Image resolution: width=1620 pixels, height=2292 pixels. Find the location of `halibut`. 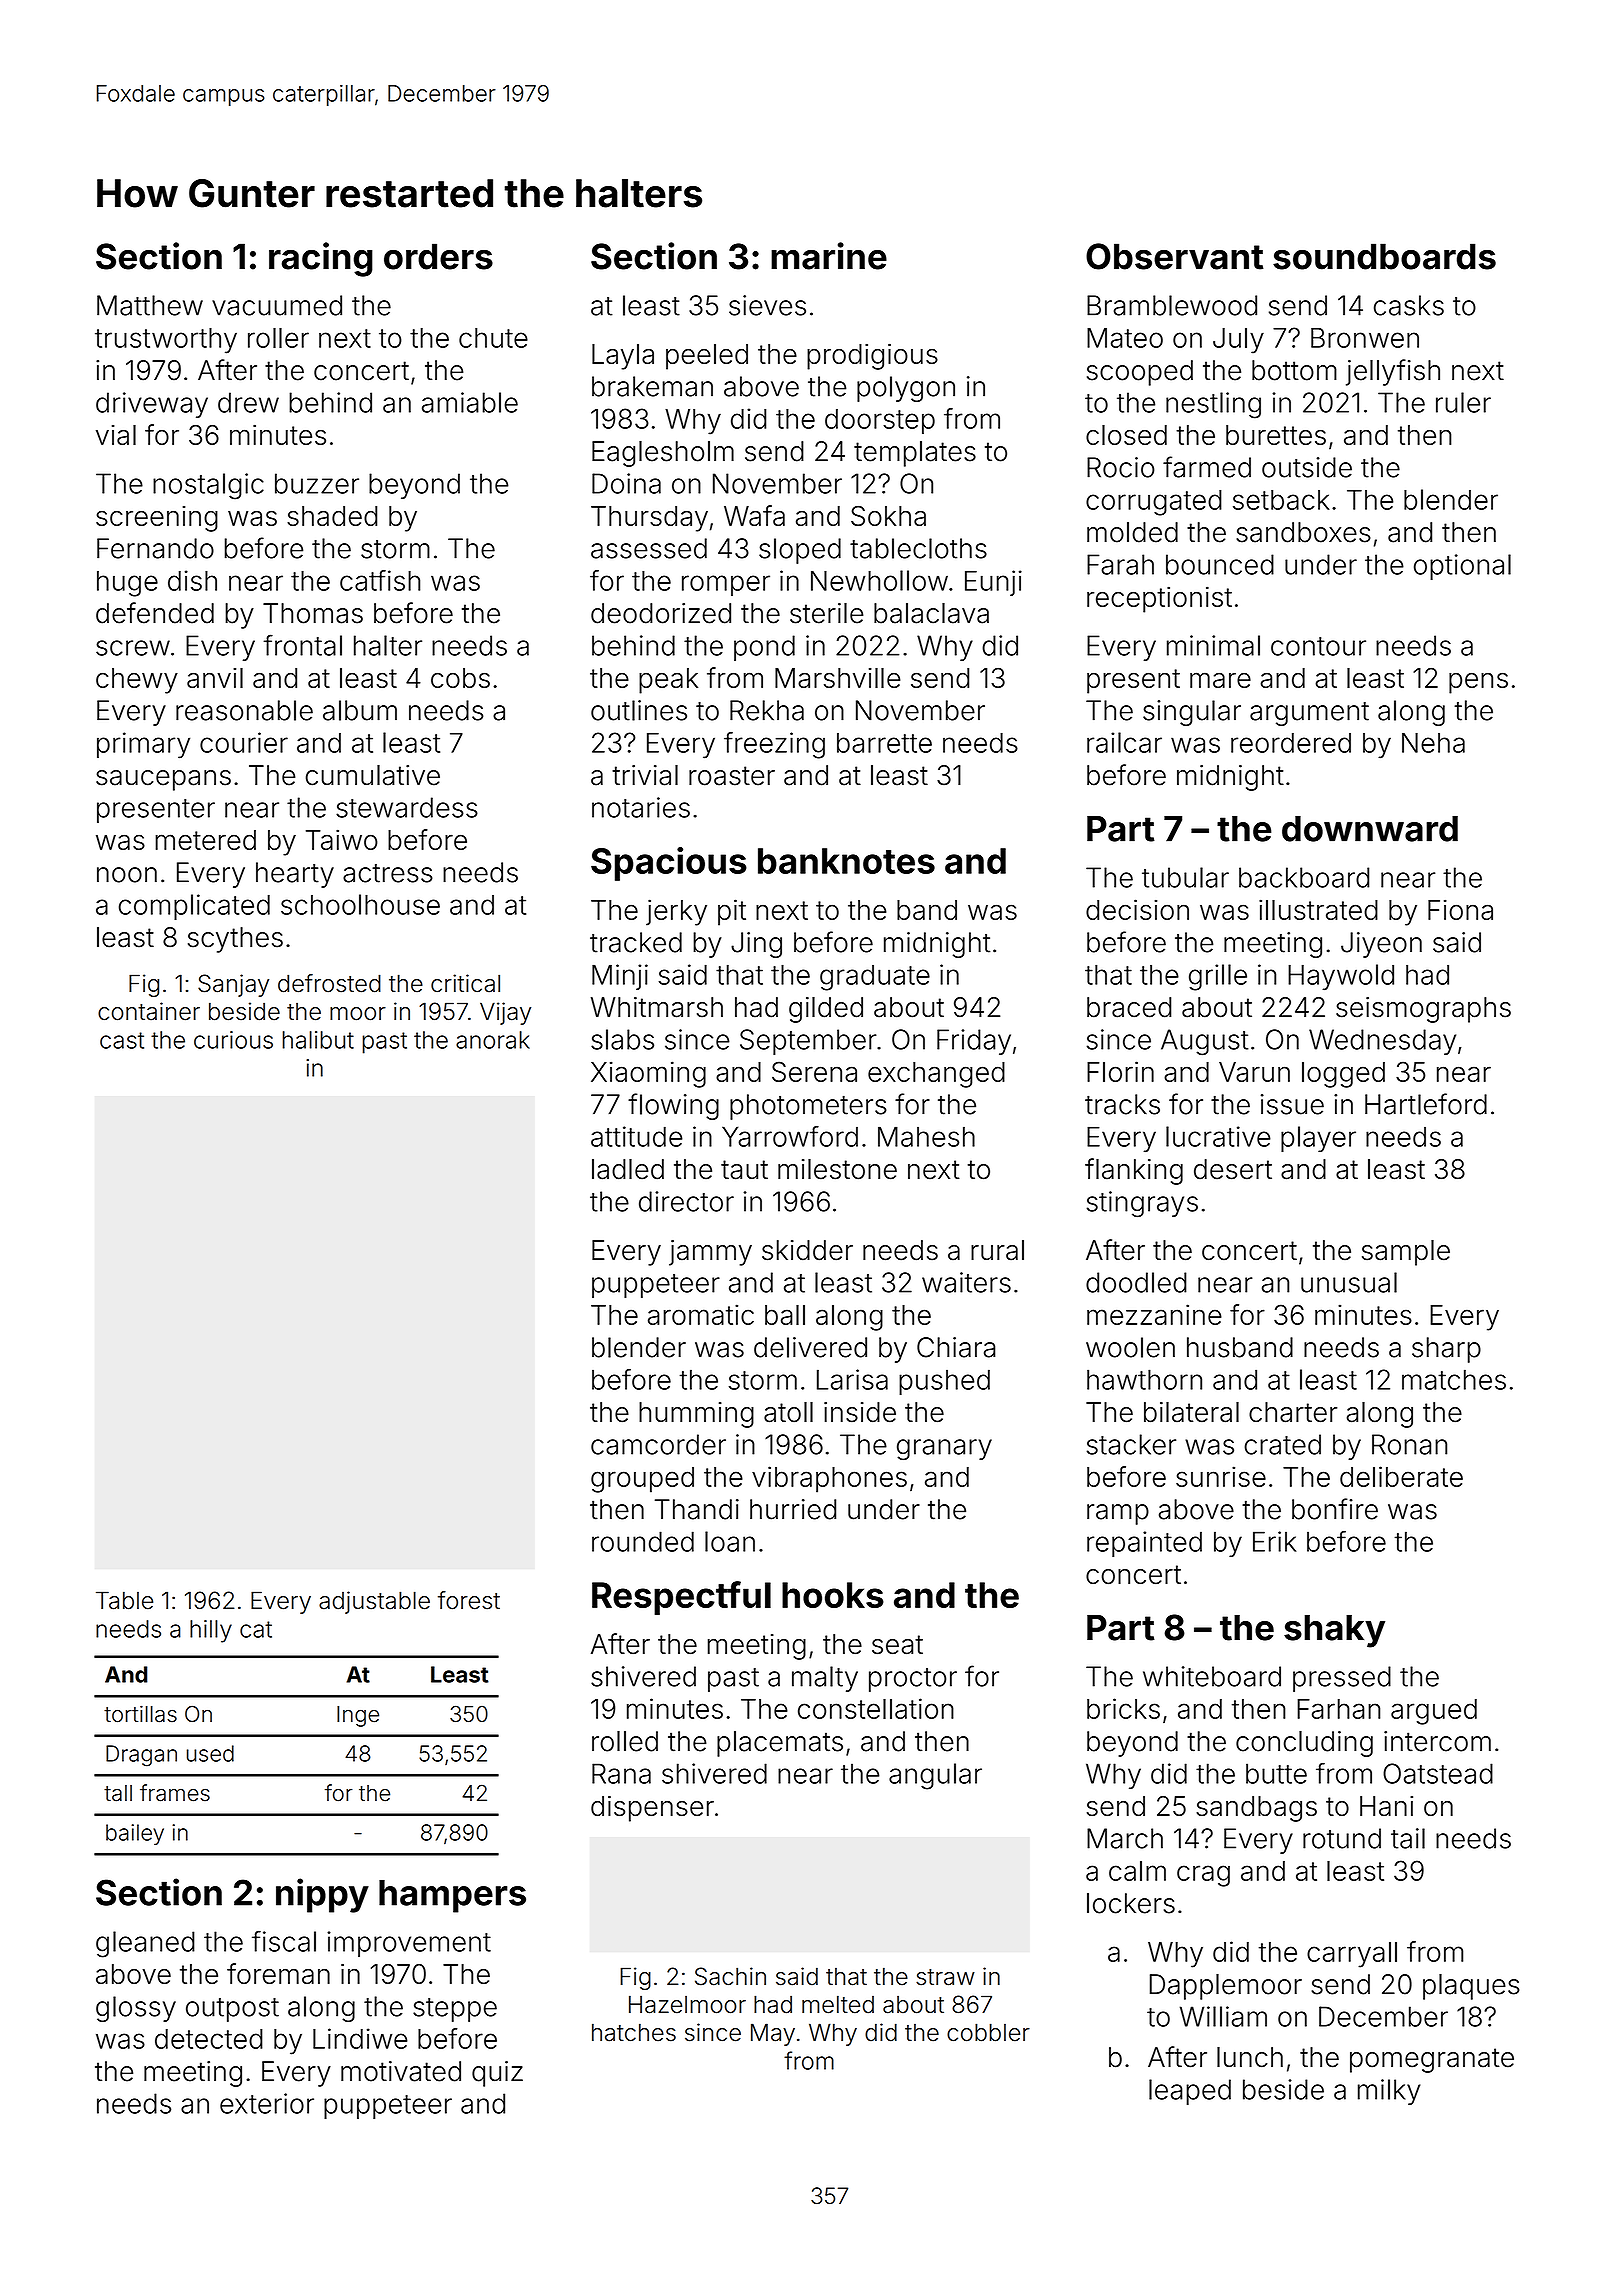

halibut is located at coordinates (318, 1040).
